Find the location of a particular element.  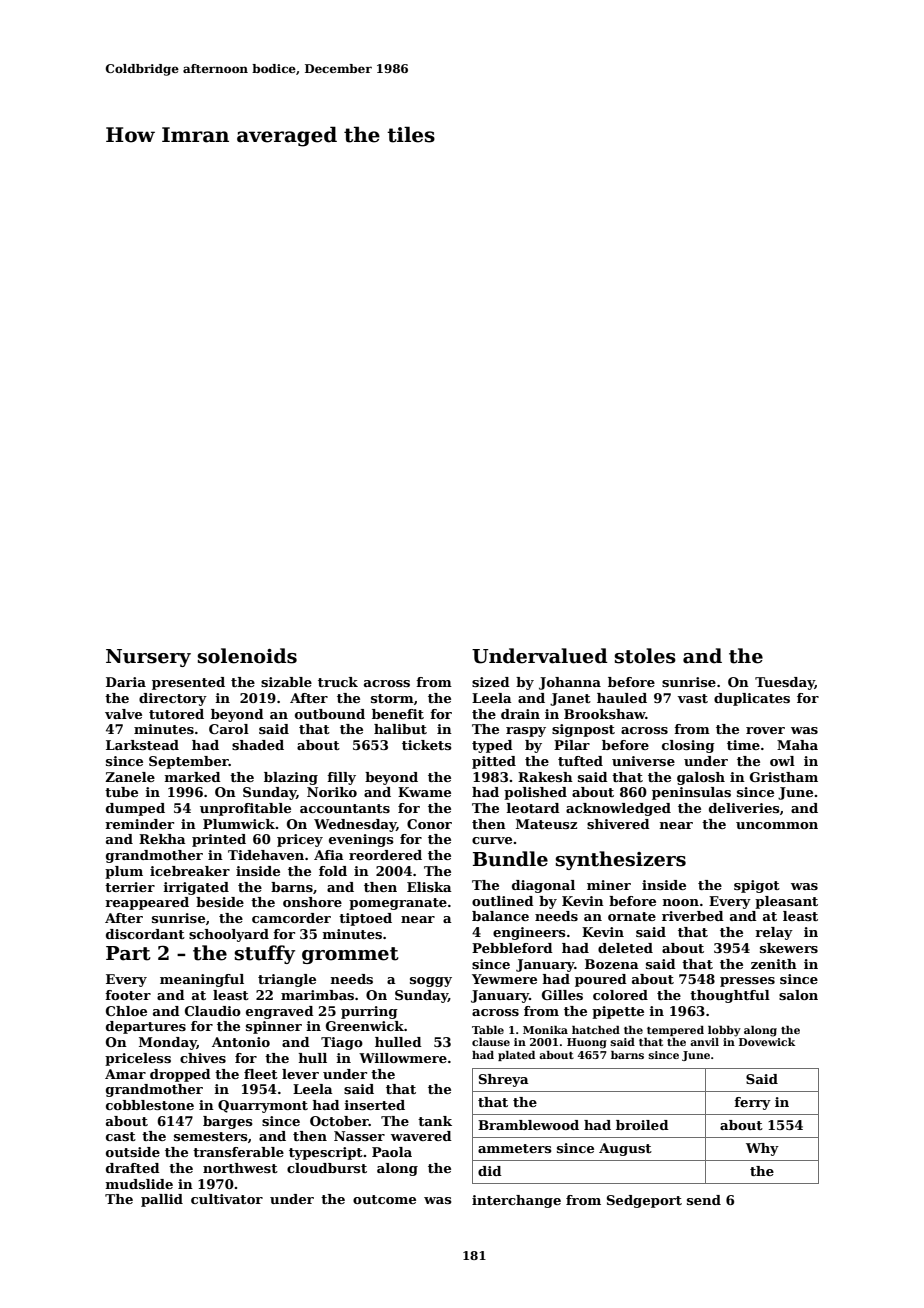

Nursery is located at coordinates (148, 658).
